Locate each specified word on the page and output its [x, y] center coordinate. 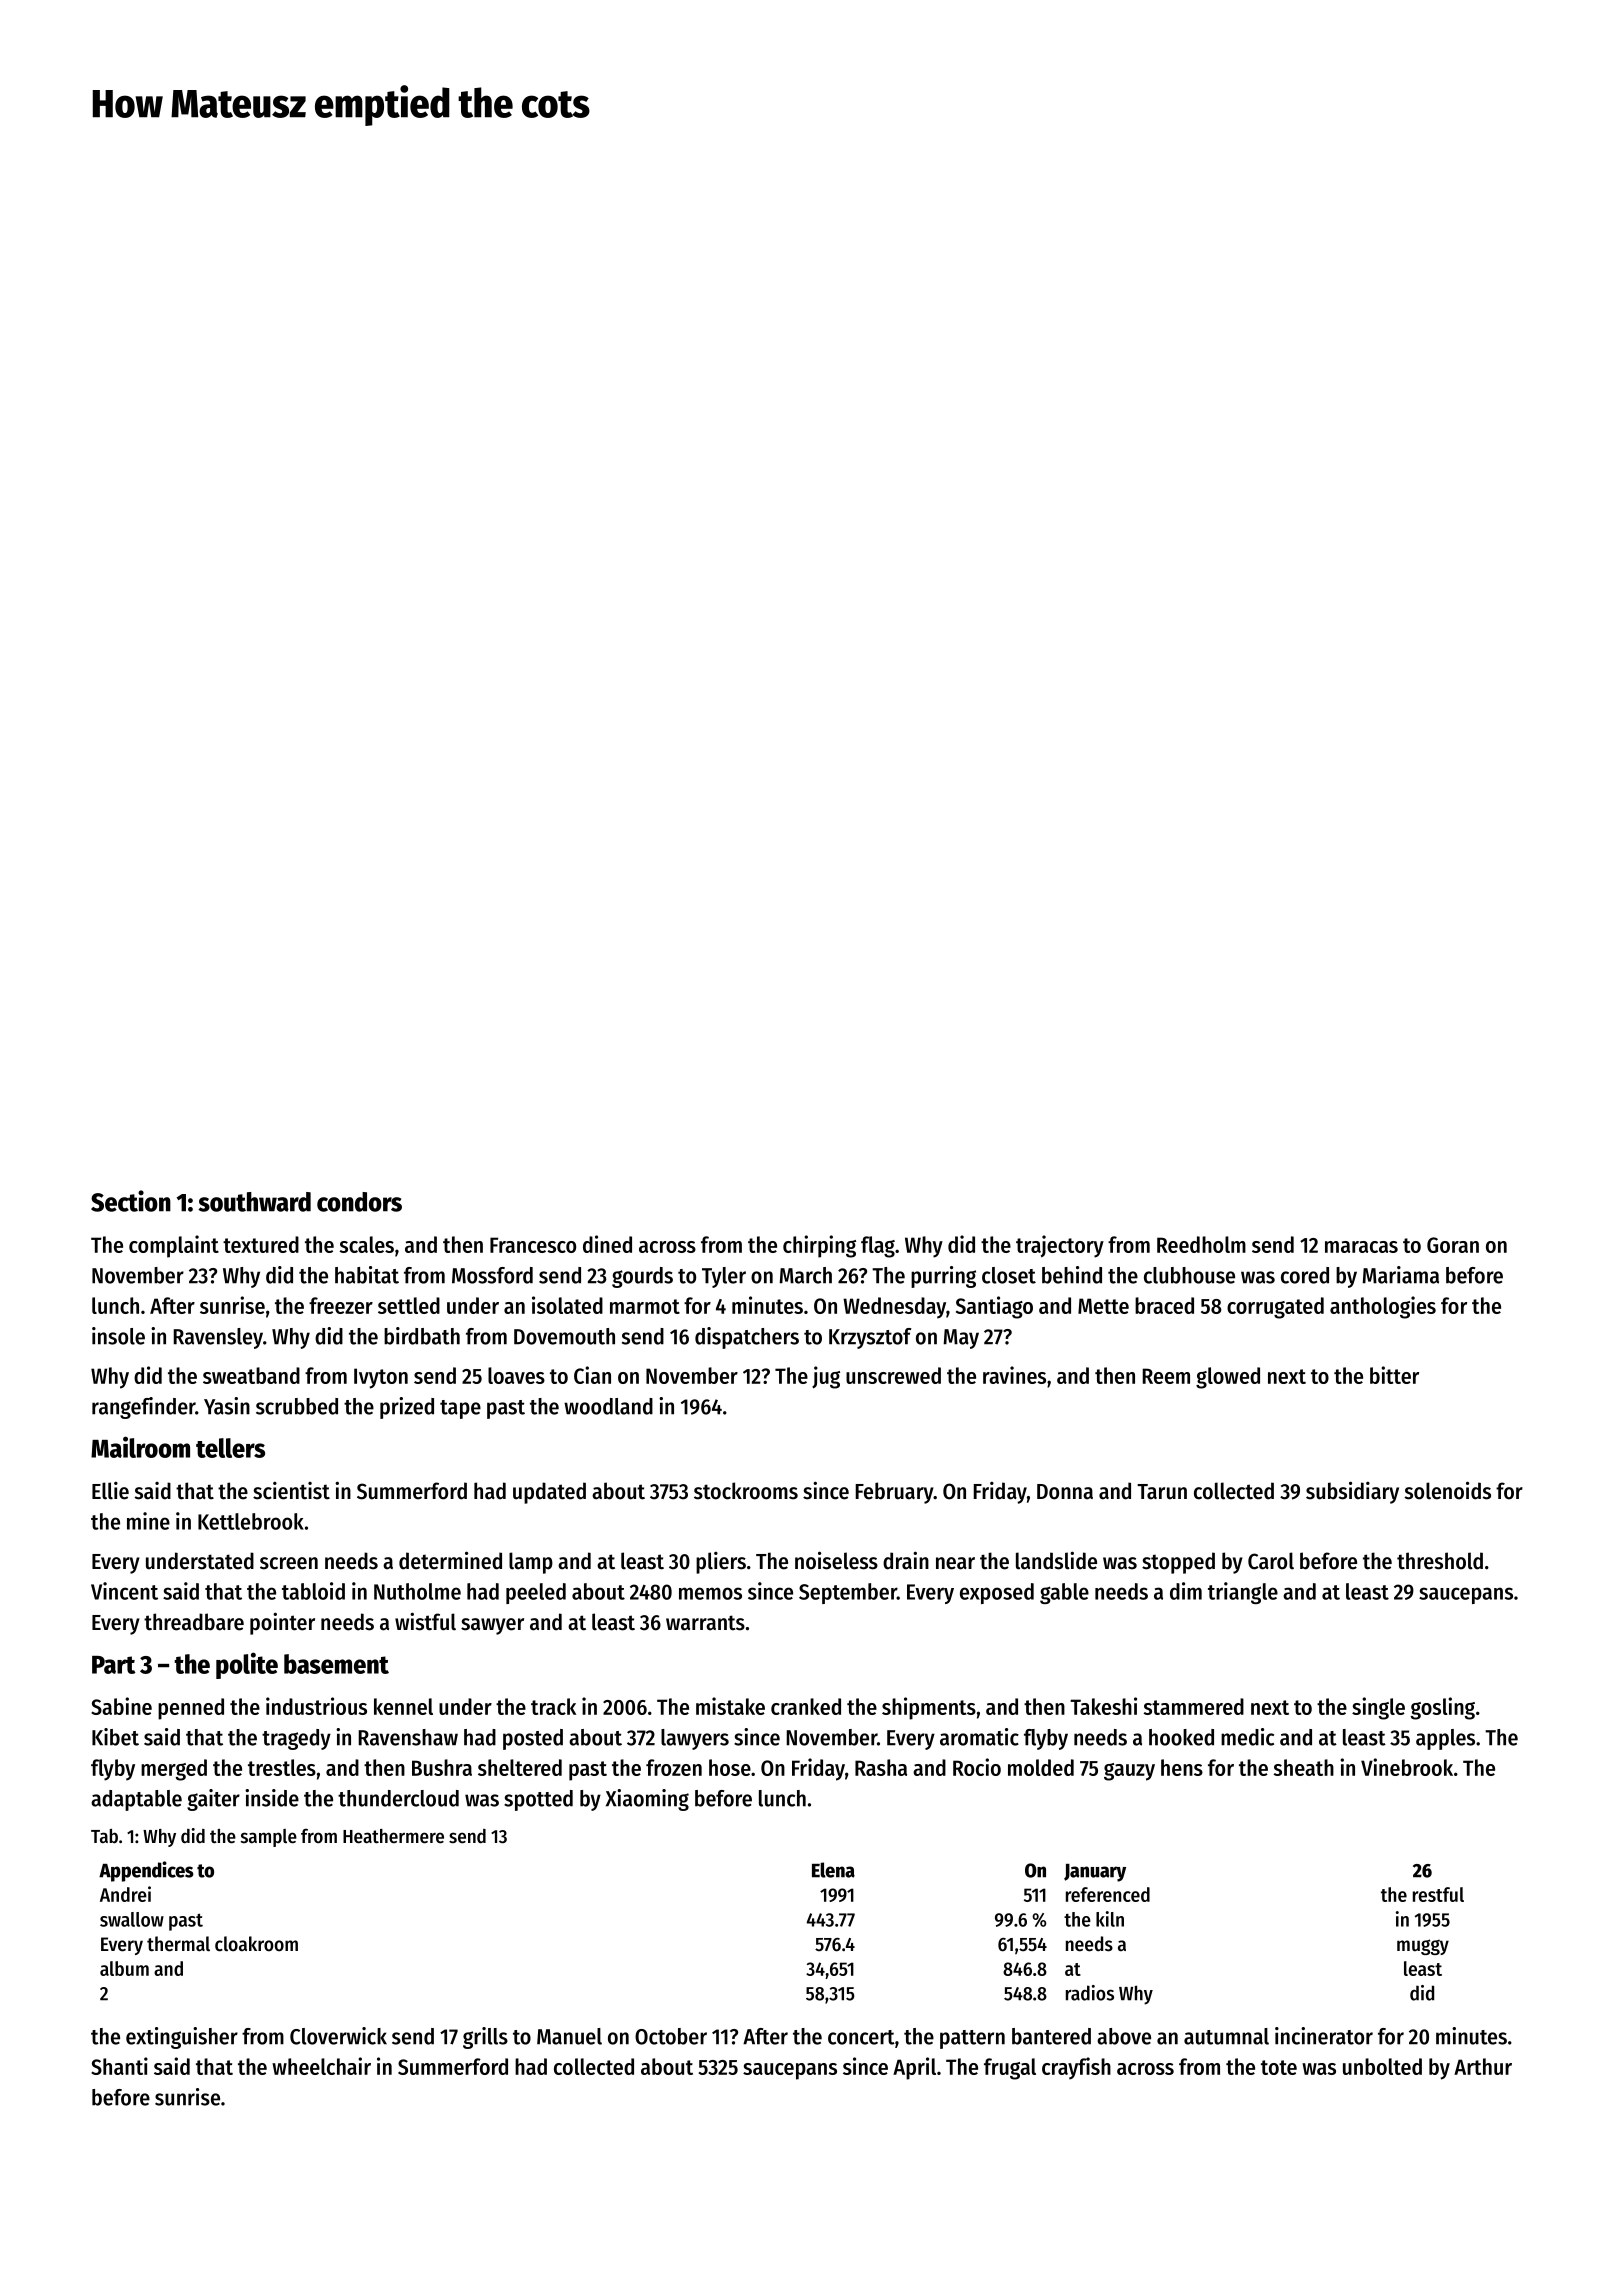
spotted [538, 1800]
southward [254, 1202]
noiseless [836, 1560]
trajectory [1060, 1246]
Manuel [569, 2036]
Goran [1453, 1245]
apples [1445, 1739]
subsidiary [1352, 1492]
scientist [291, 1491]
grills [485, 2038]
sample [269, 1838]
